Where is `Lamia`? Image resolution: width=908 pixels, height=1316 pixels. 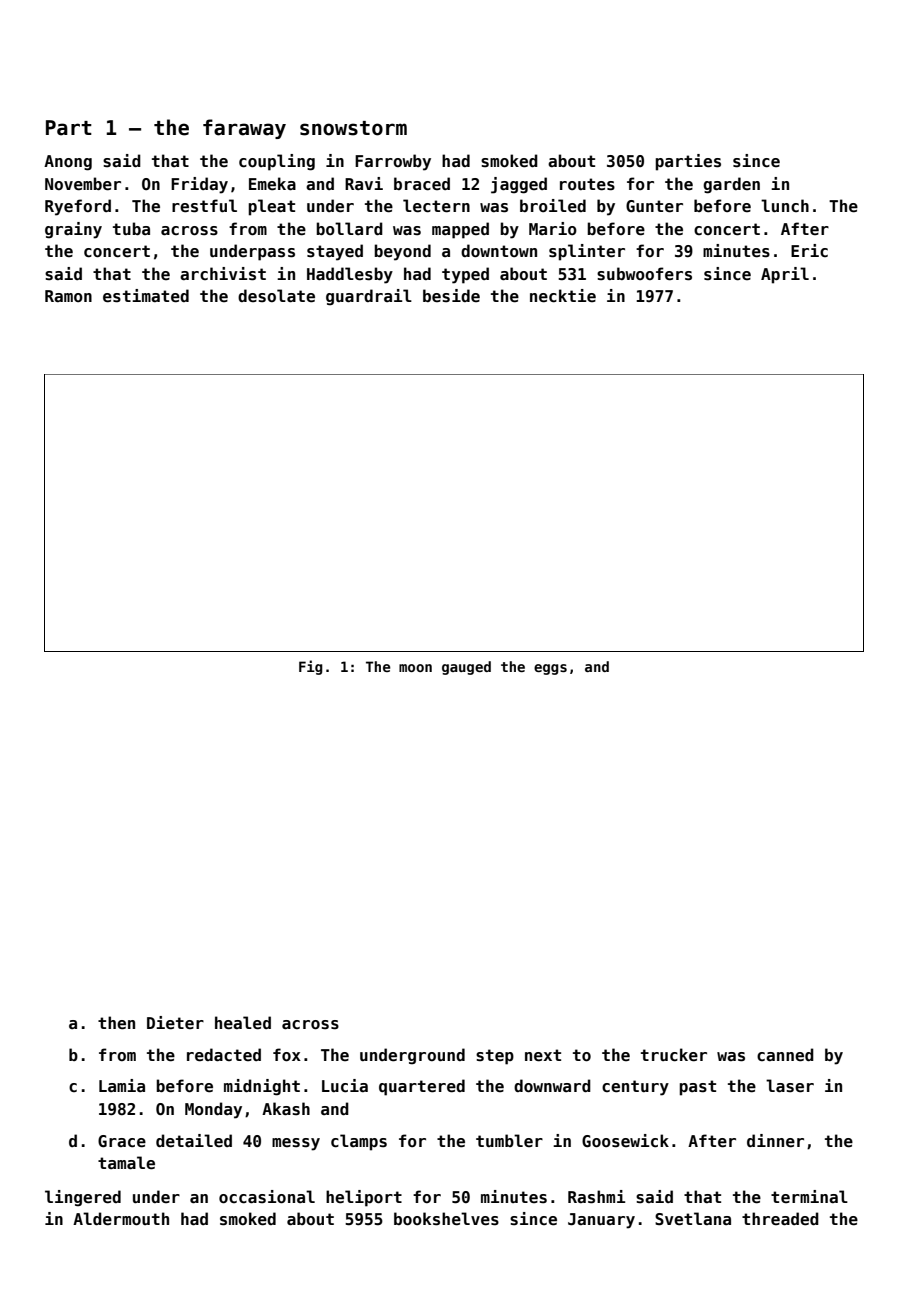 Lamia is located at coordinates (122, 1085).
